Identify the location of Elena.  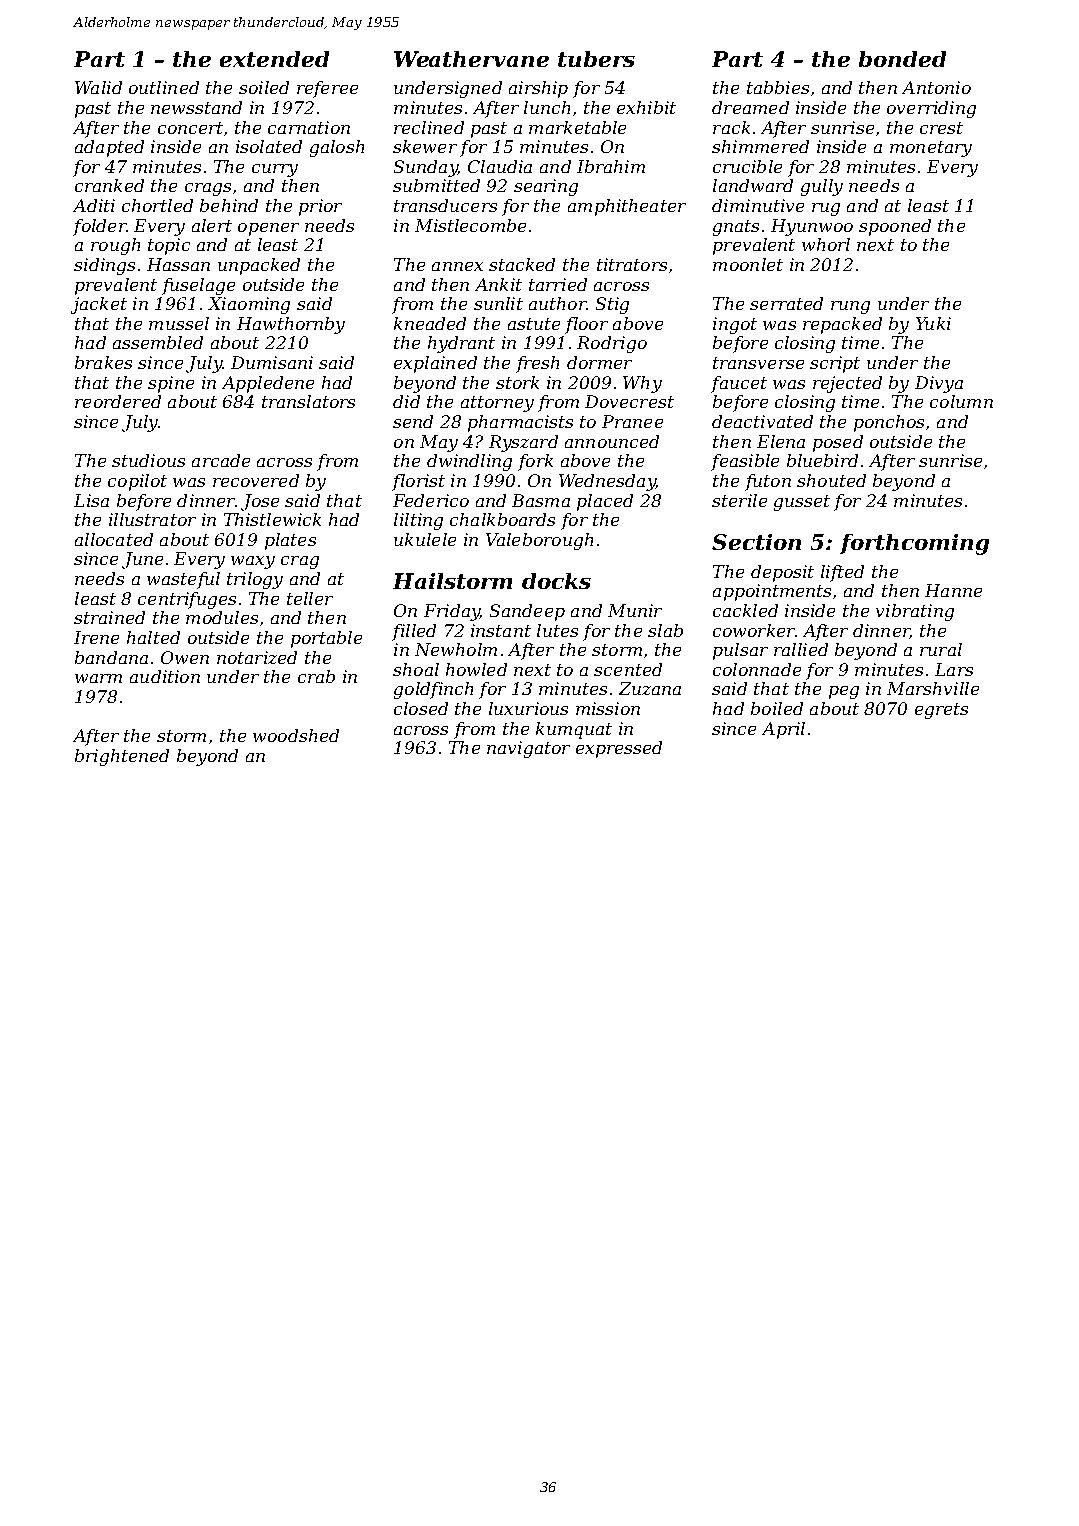
(781, 441).
